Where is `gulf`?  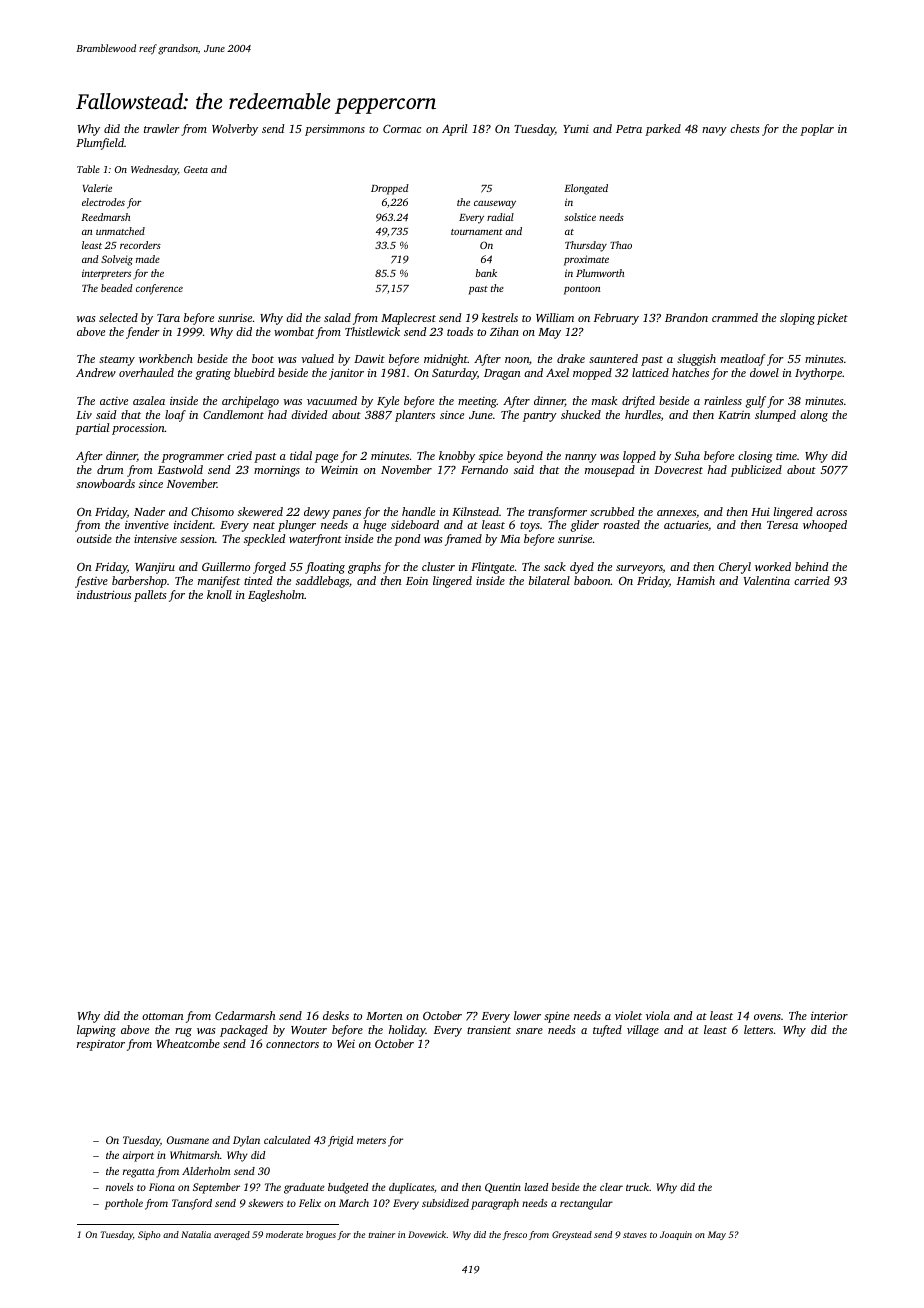 gulf is located at coordinates (756, 402).
